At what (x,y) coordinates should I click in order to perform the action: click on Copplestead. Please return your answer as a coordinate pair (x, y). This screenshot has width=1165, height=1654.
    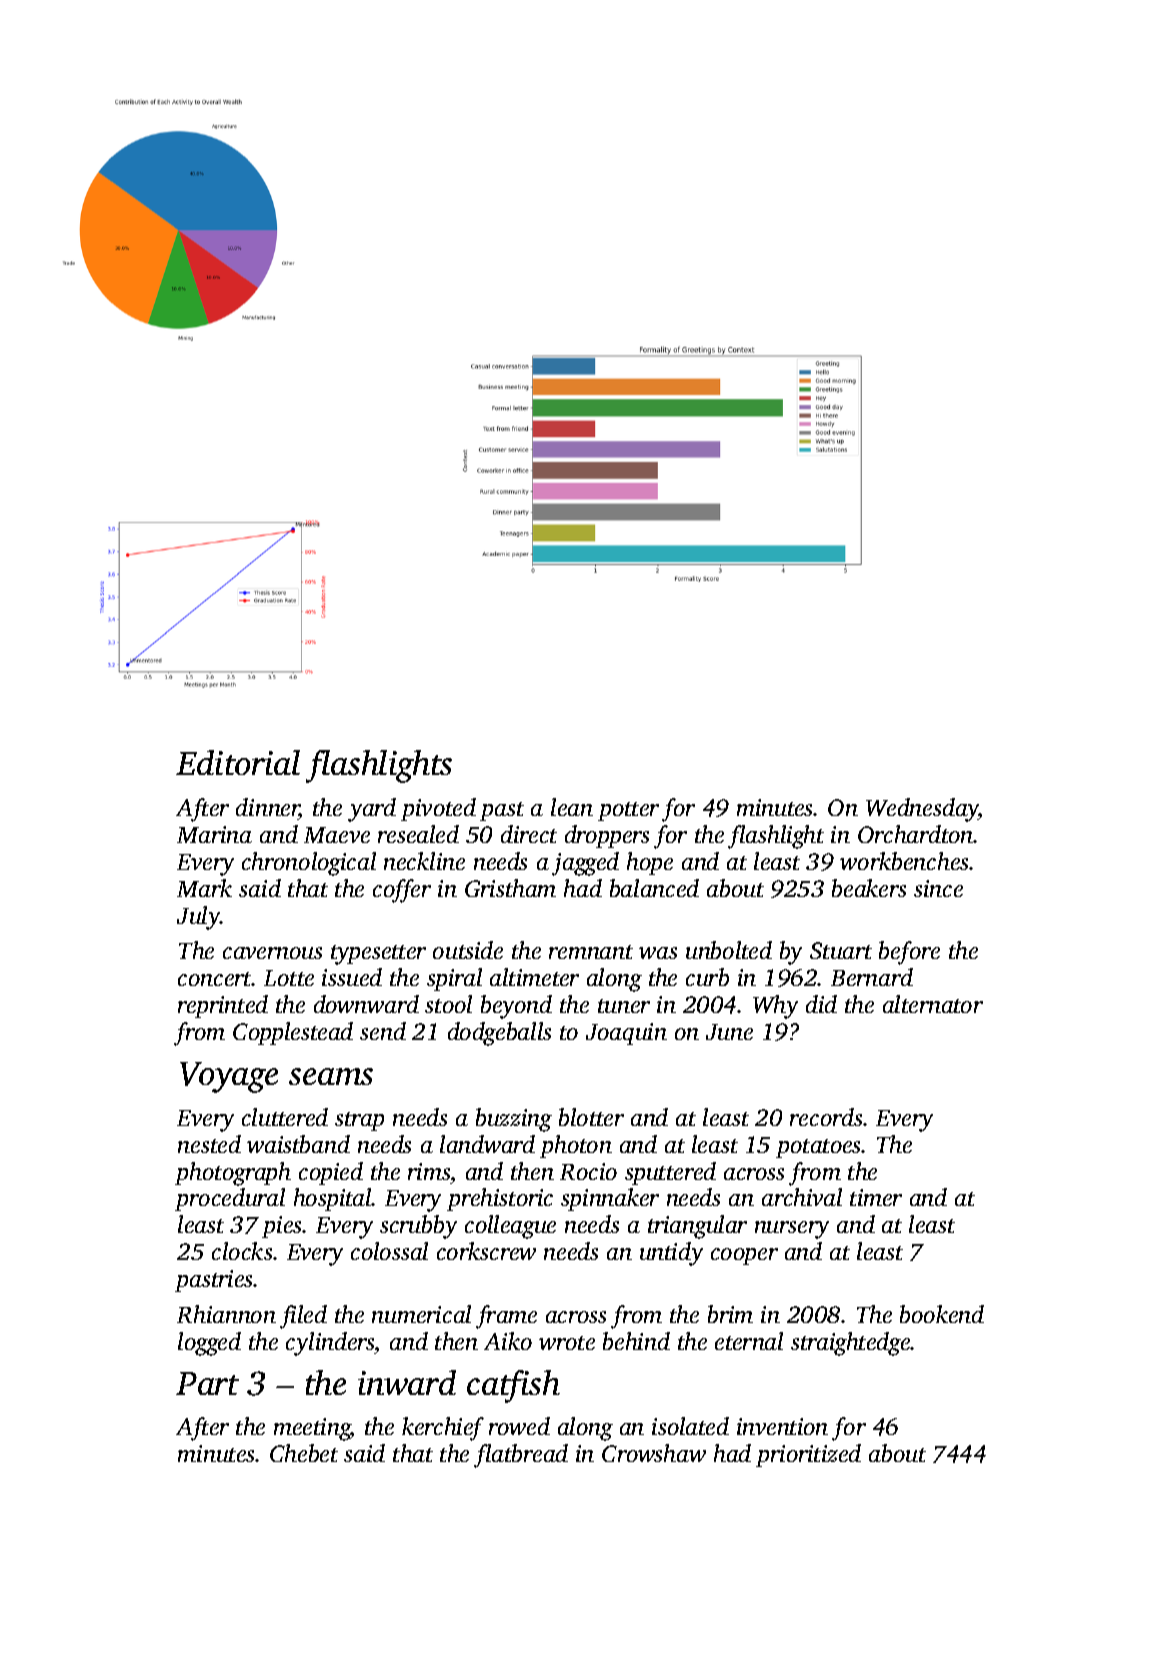
    Looking at the image, I should click on (293, 1033).
